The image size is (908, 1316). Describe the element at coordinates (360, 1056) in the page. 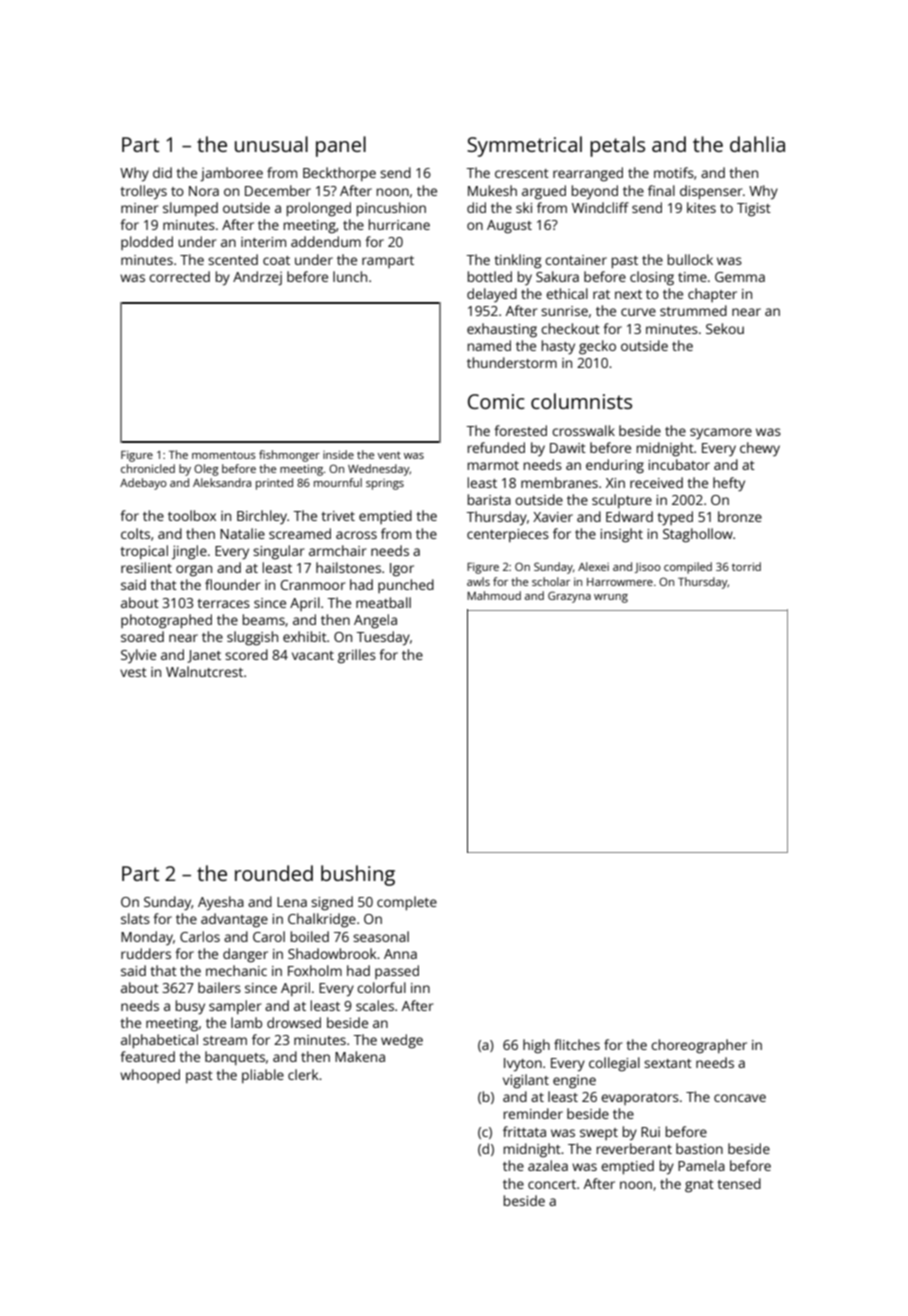

I see `Makena` at that location.
